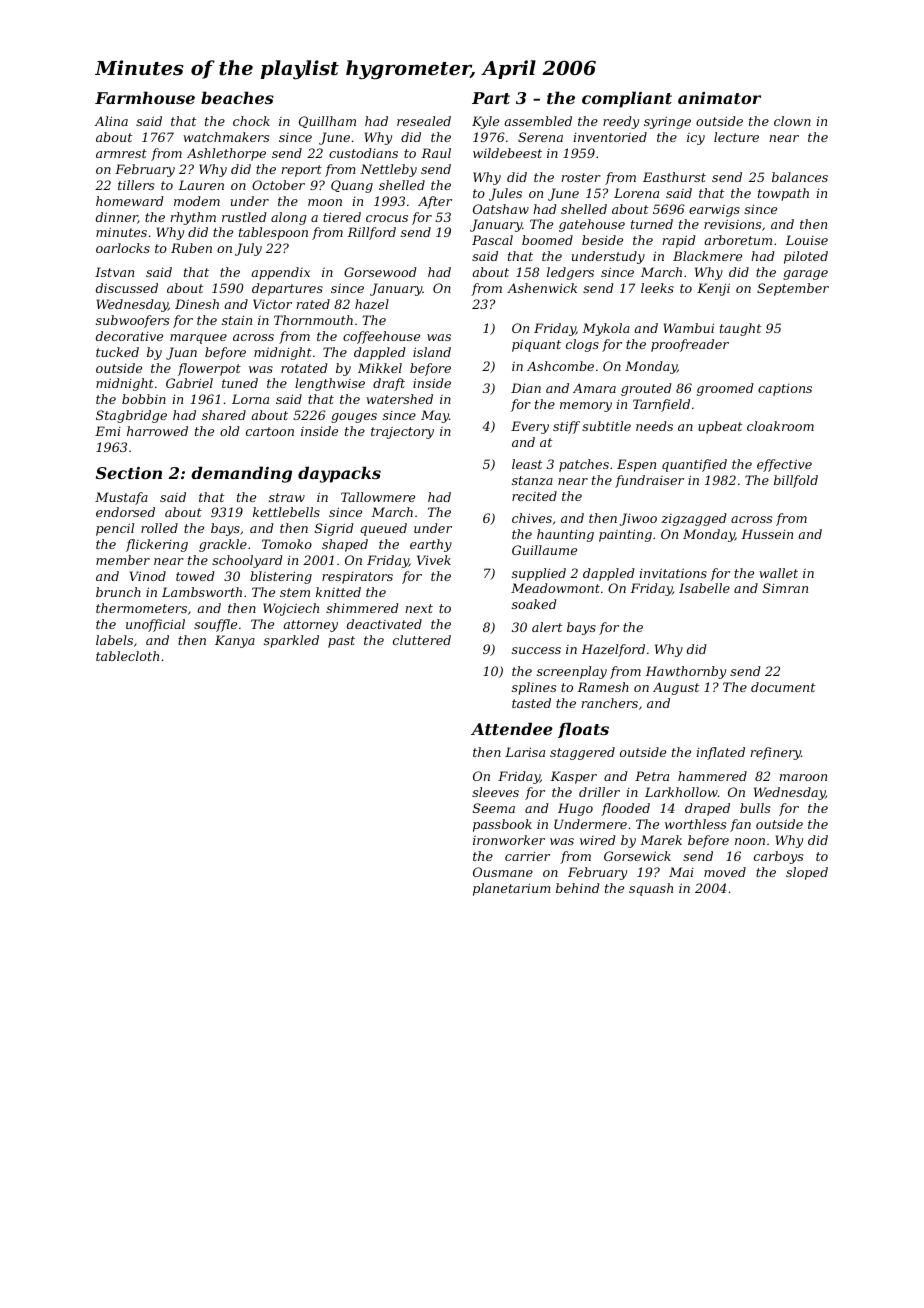 This page has height=1308, width=924. Describe the element at coordinates (378, 497) in the page. I see `Tallowmere` at that location.
